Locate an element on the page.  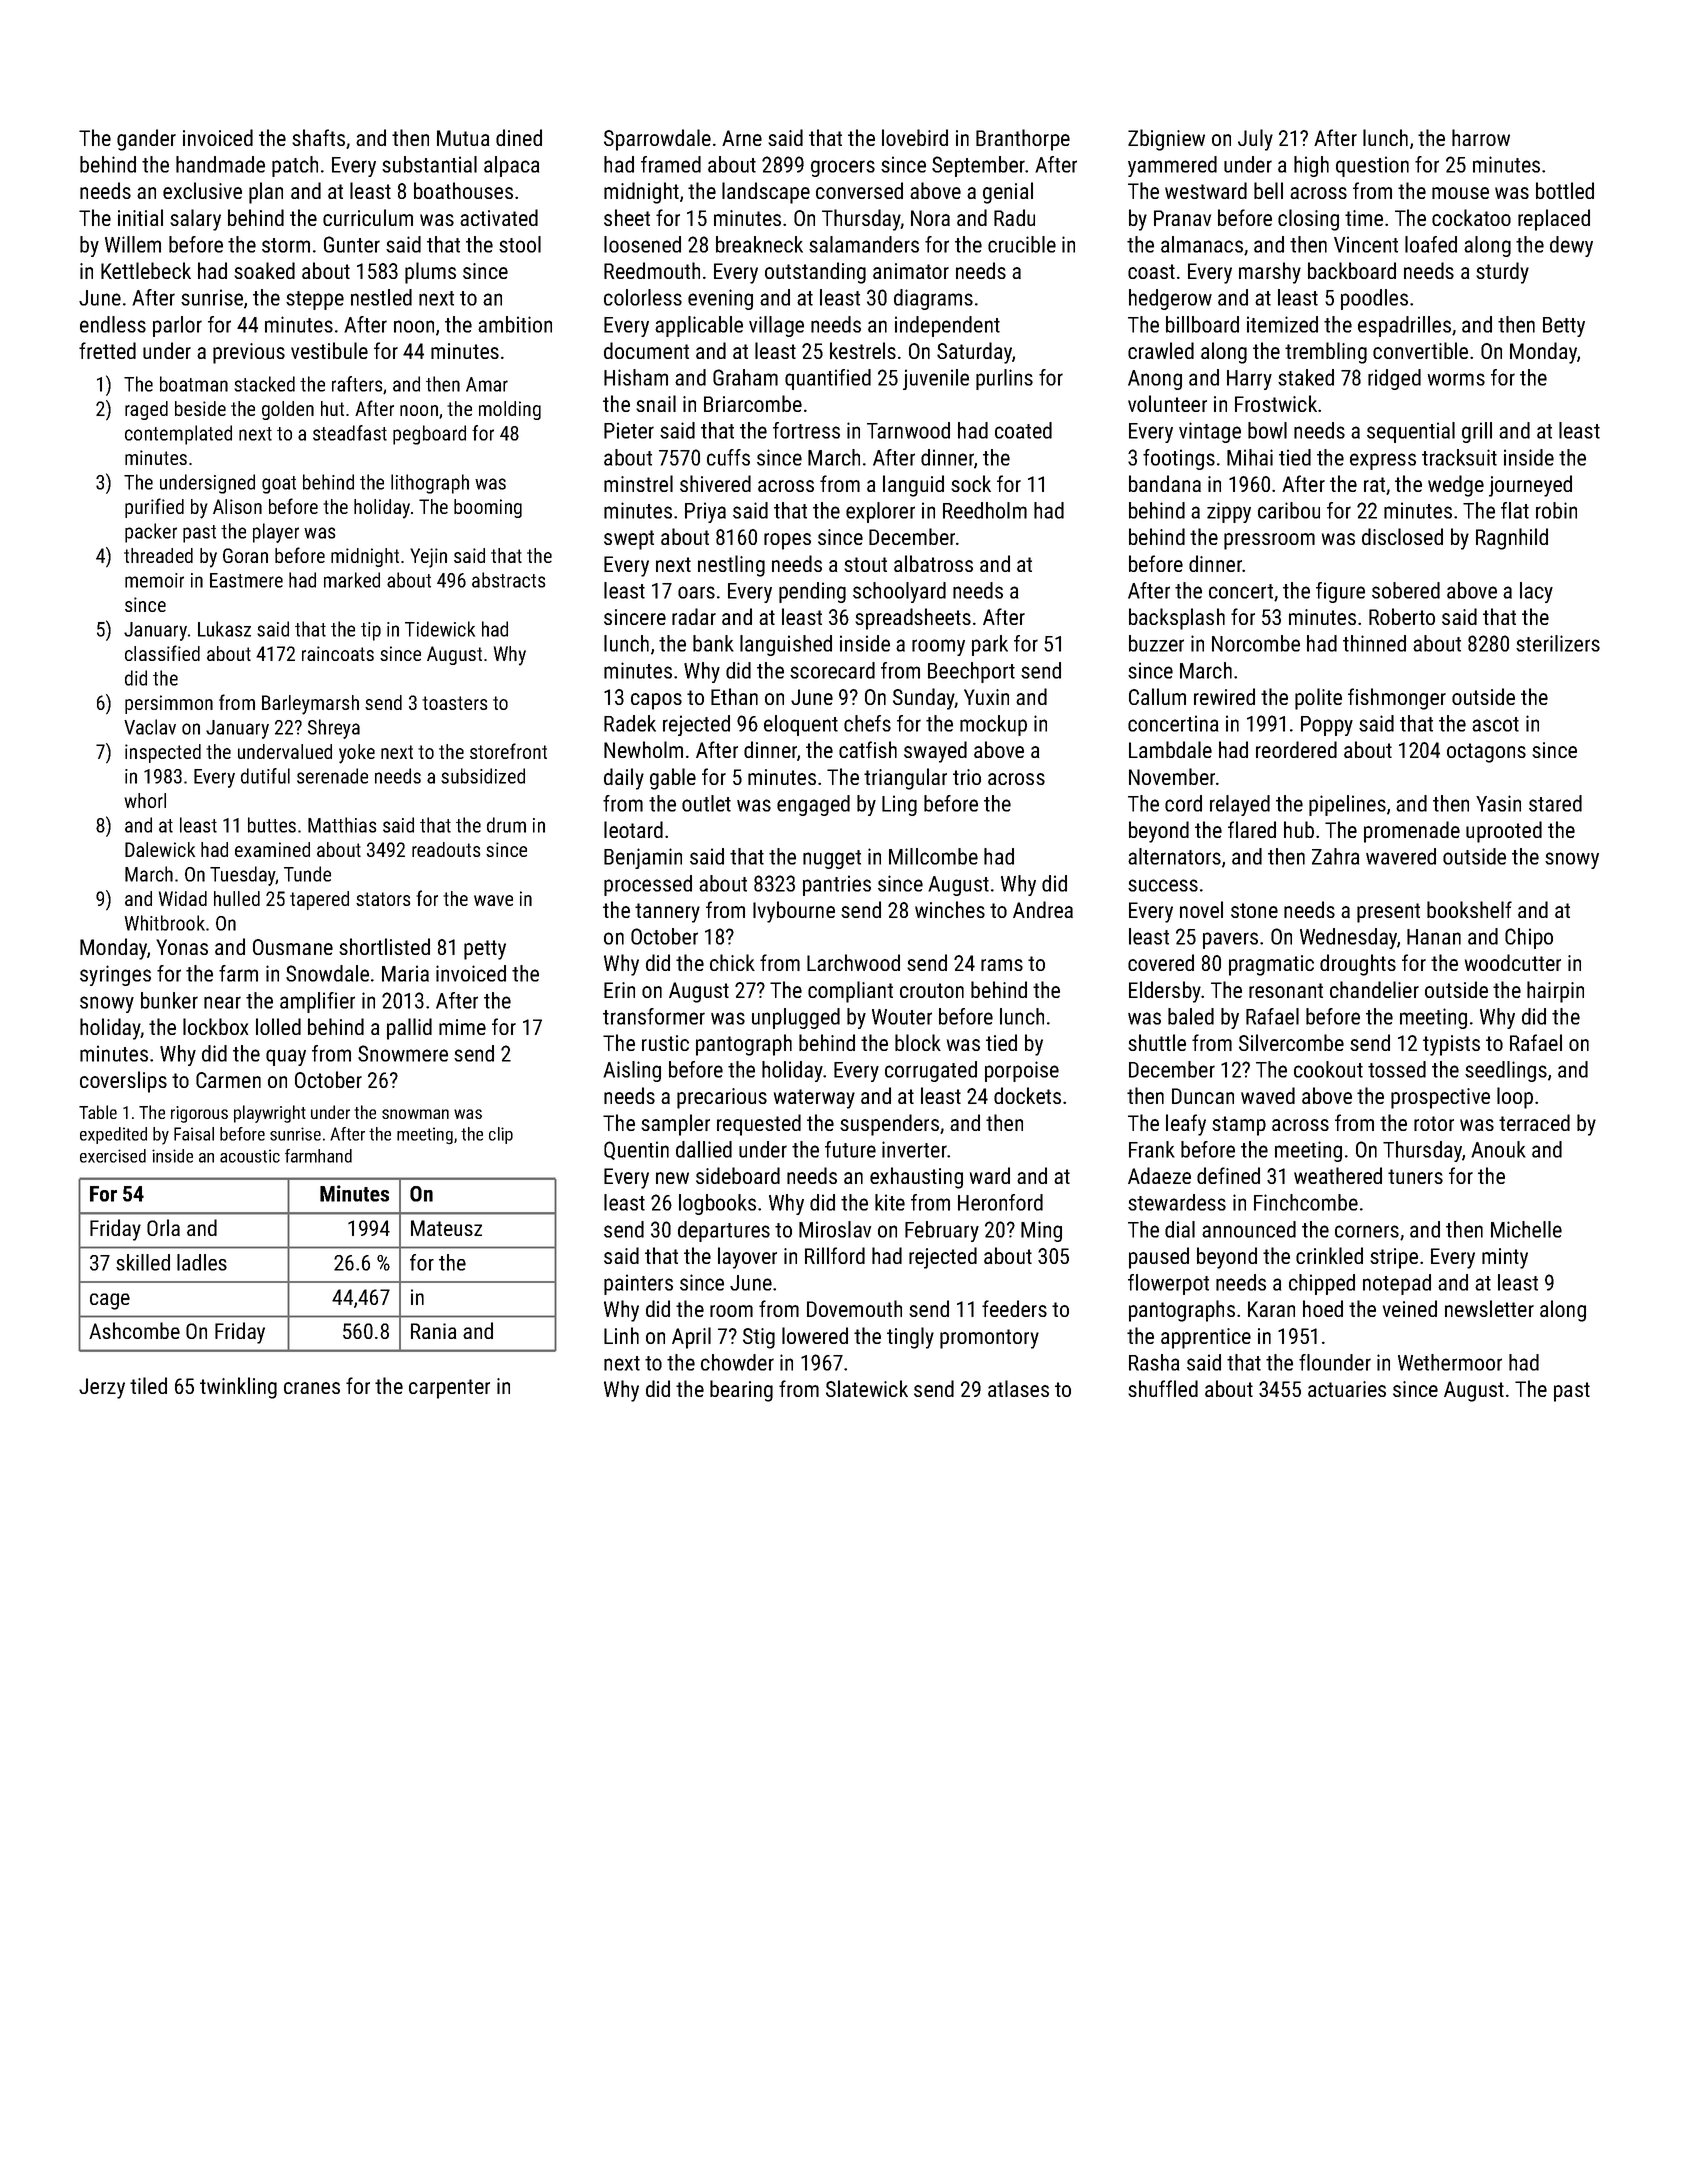
Tarnwood is located at coordinates (908, 430).
